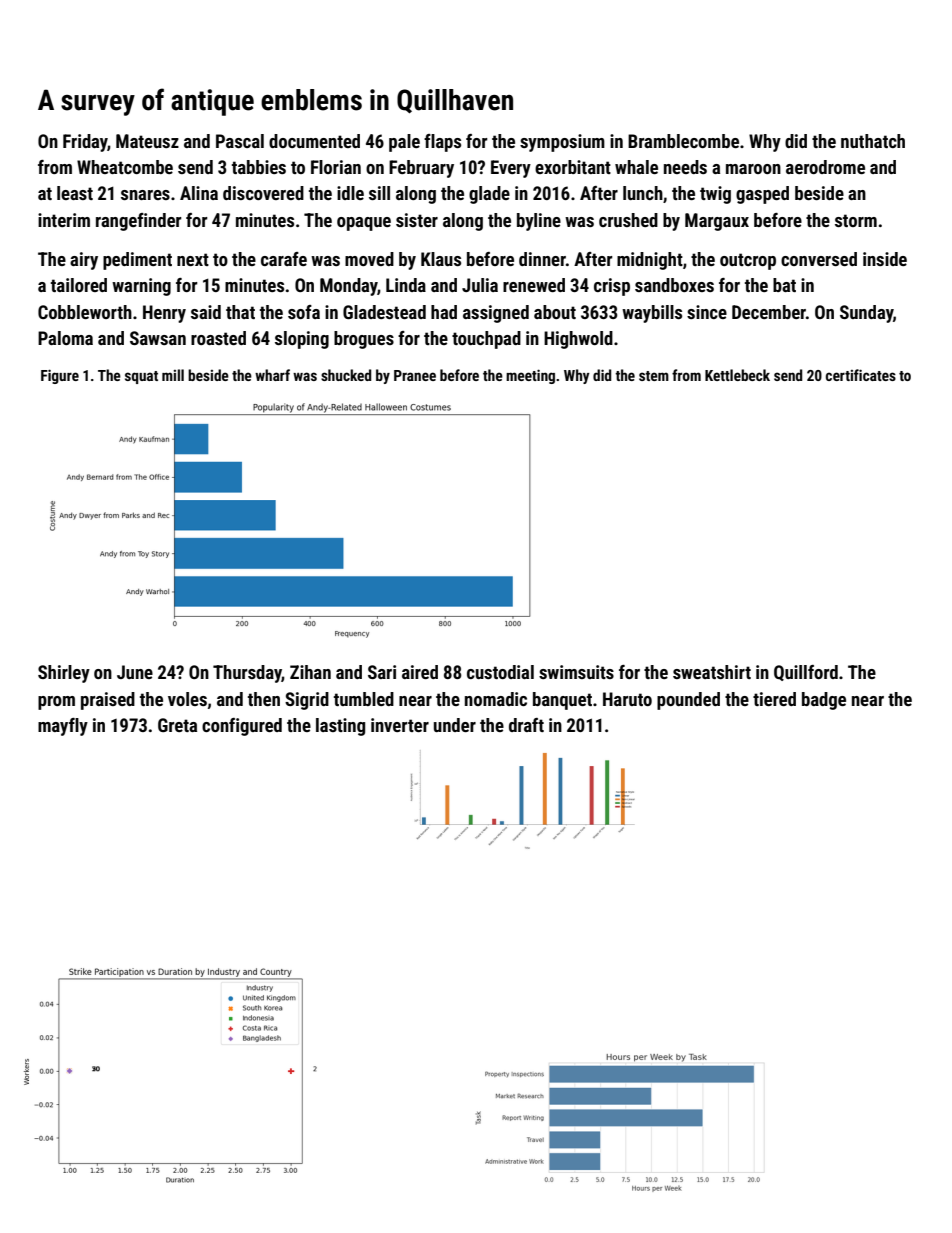 The width and height of the page is (952, 1233). Describe the element at coordinates (511, 169) in the page. I see `Every` at that location.
